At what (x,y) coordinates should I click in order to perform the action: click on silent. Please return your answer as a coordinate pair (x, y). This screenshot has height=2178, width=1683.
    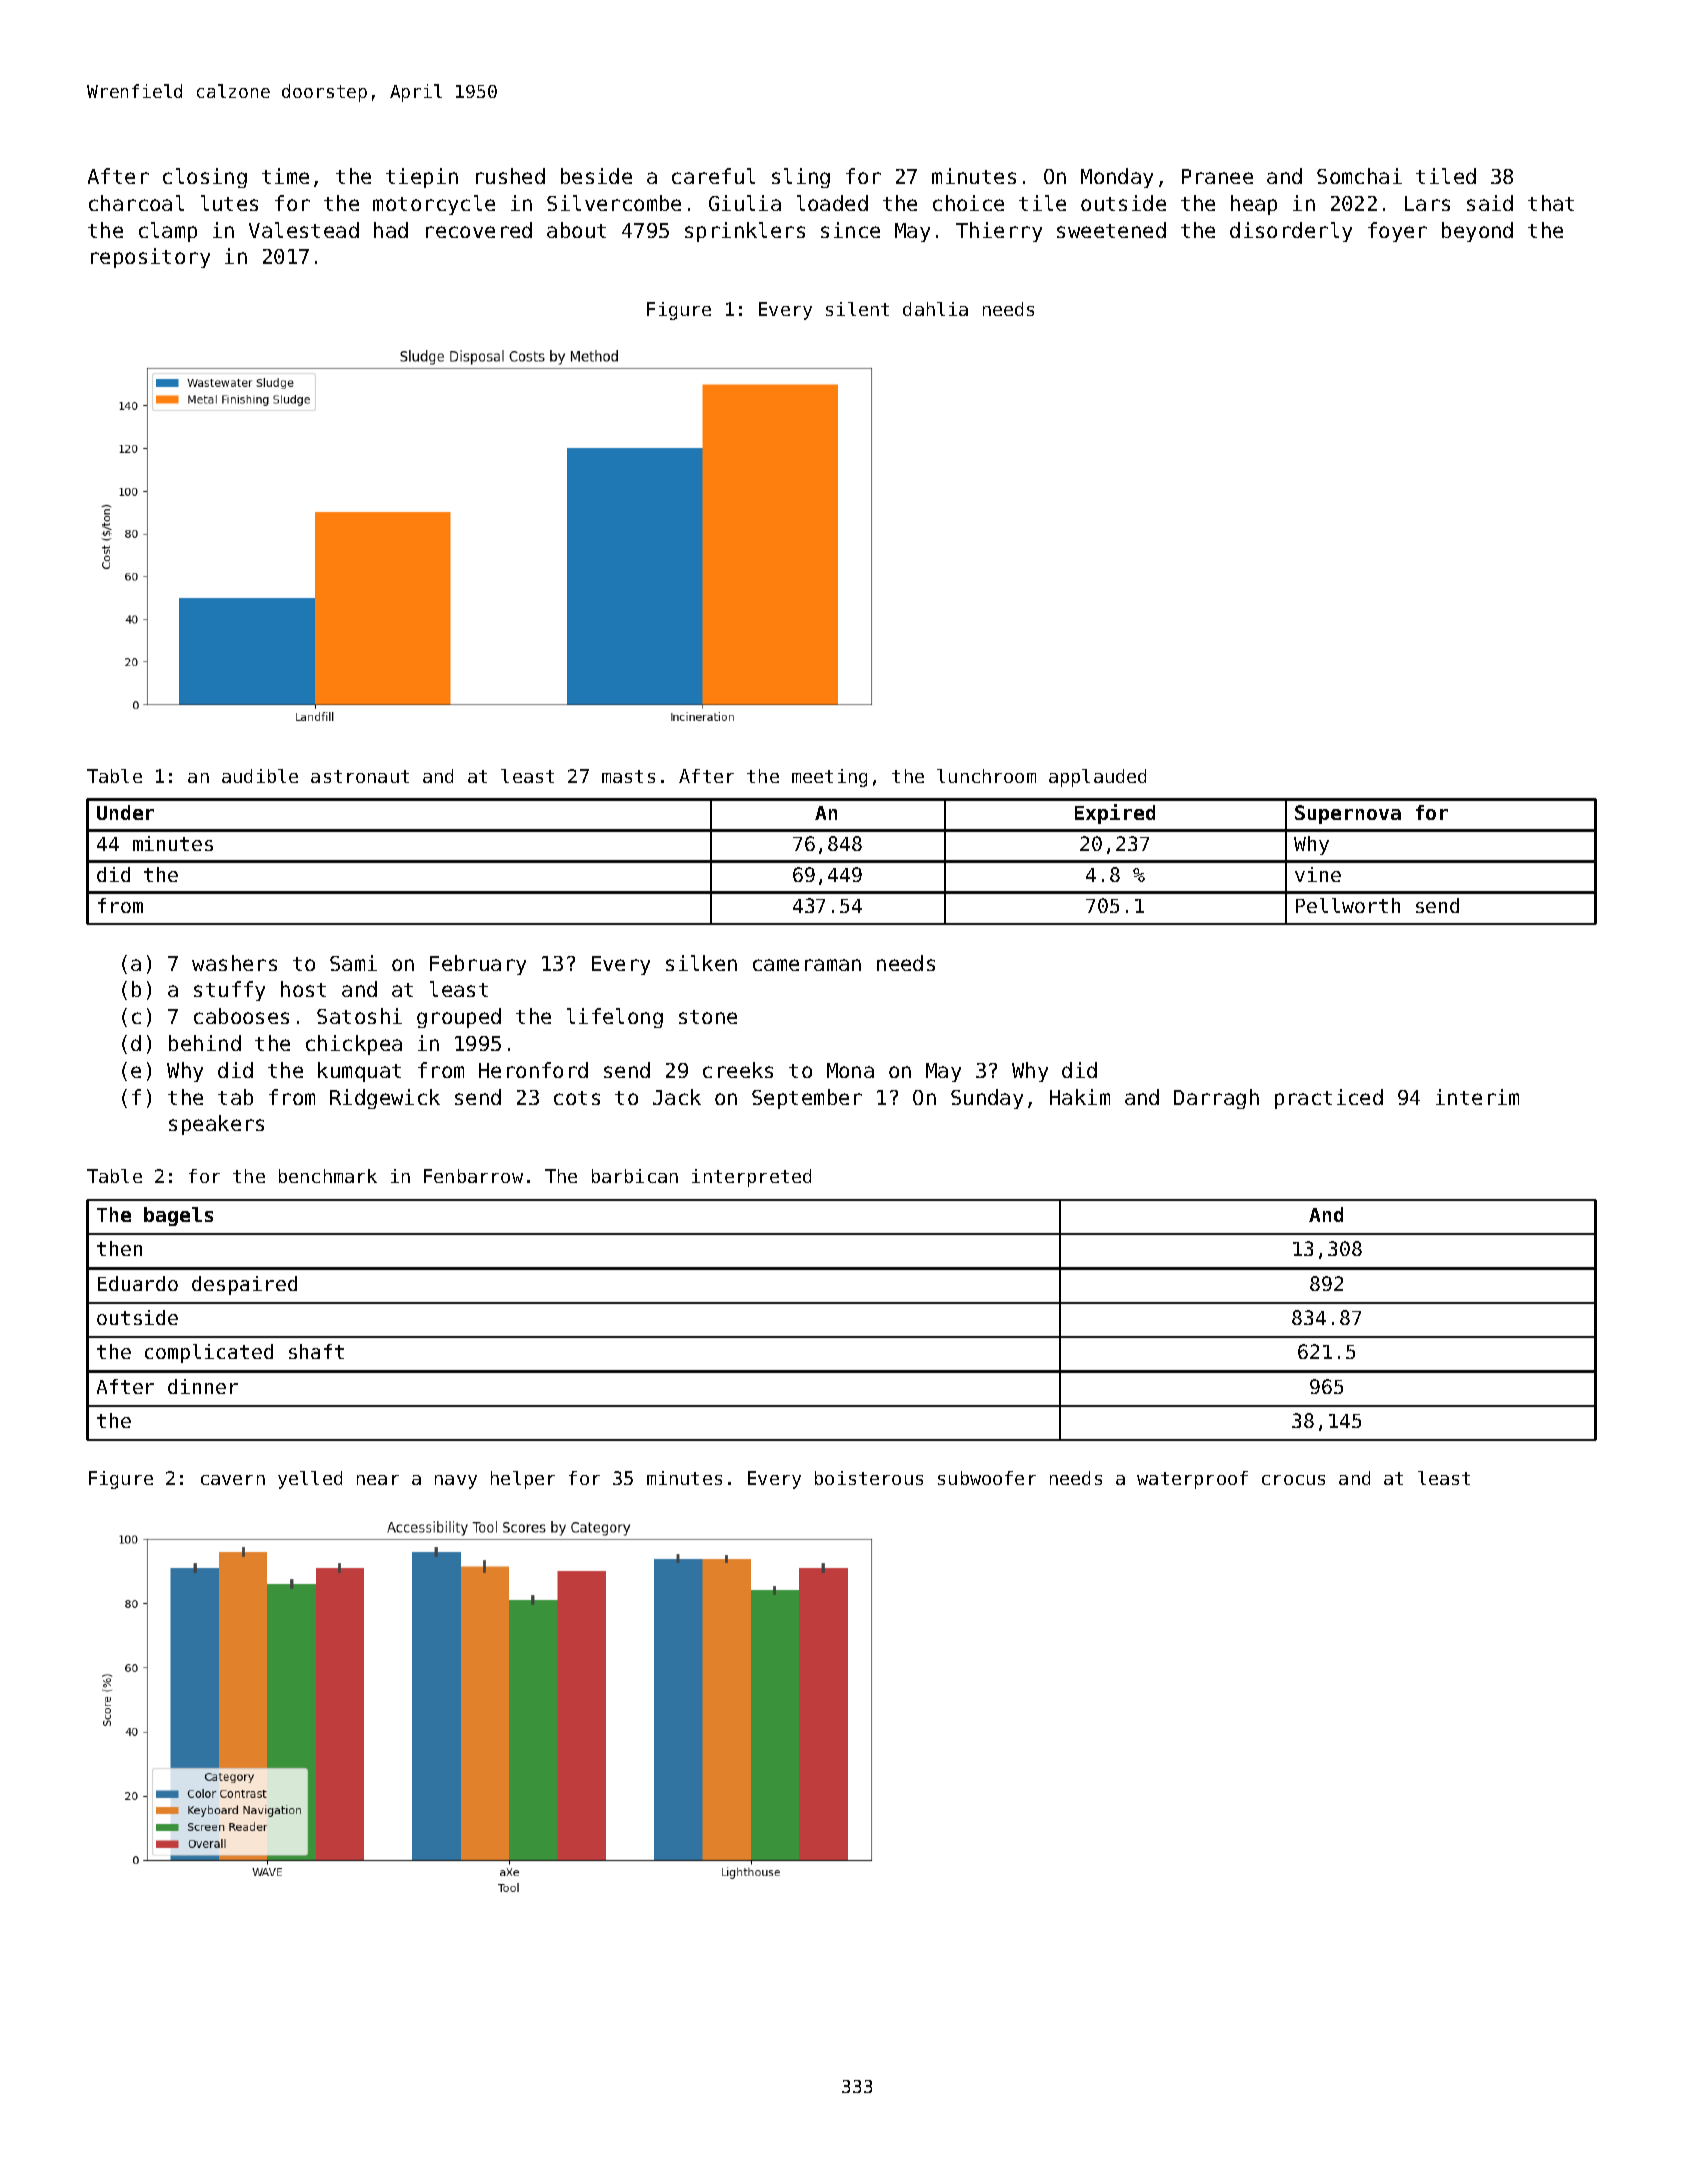
    Looking at the image, I should click on (857, 309).
